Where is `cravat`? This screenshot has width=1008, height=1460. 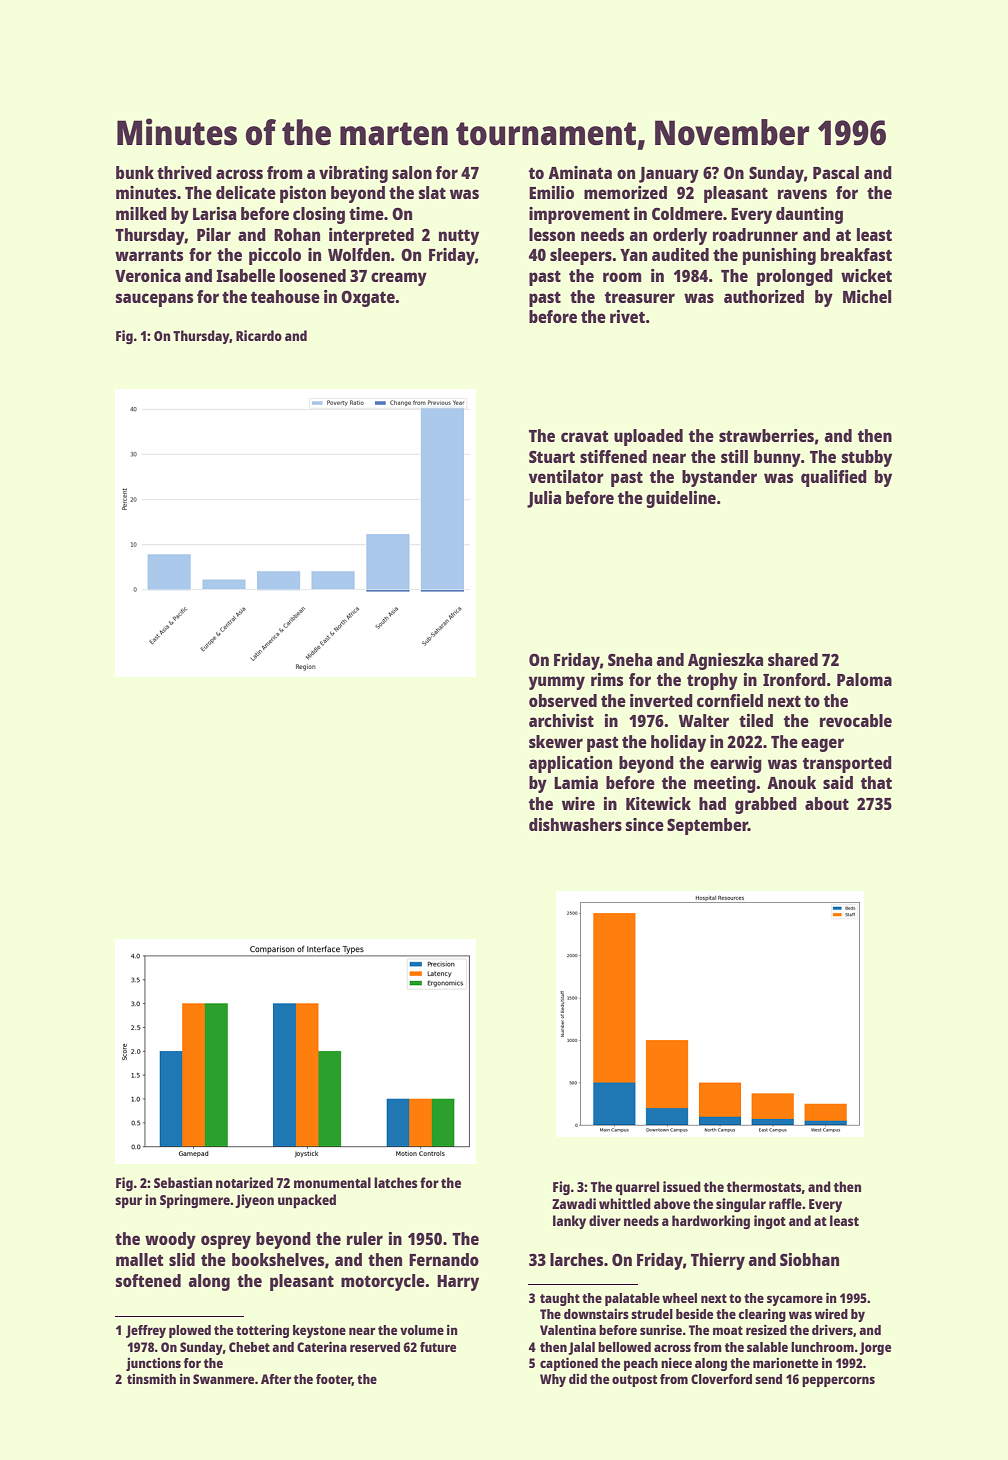 cravat is located at coordinates (585, 436).
